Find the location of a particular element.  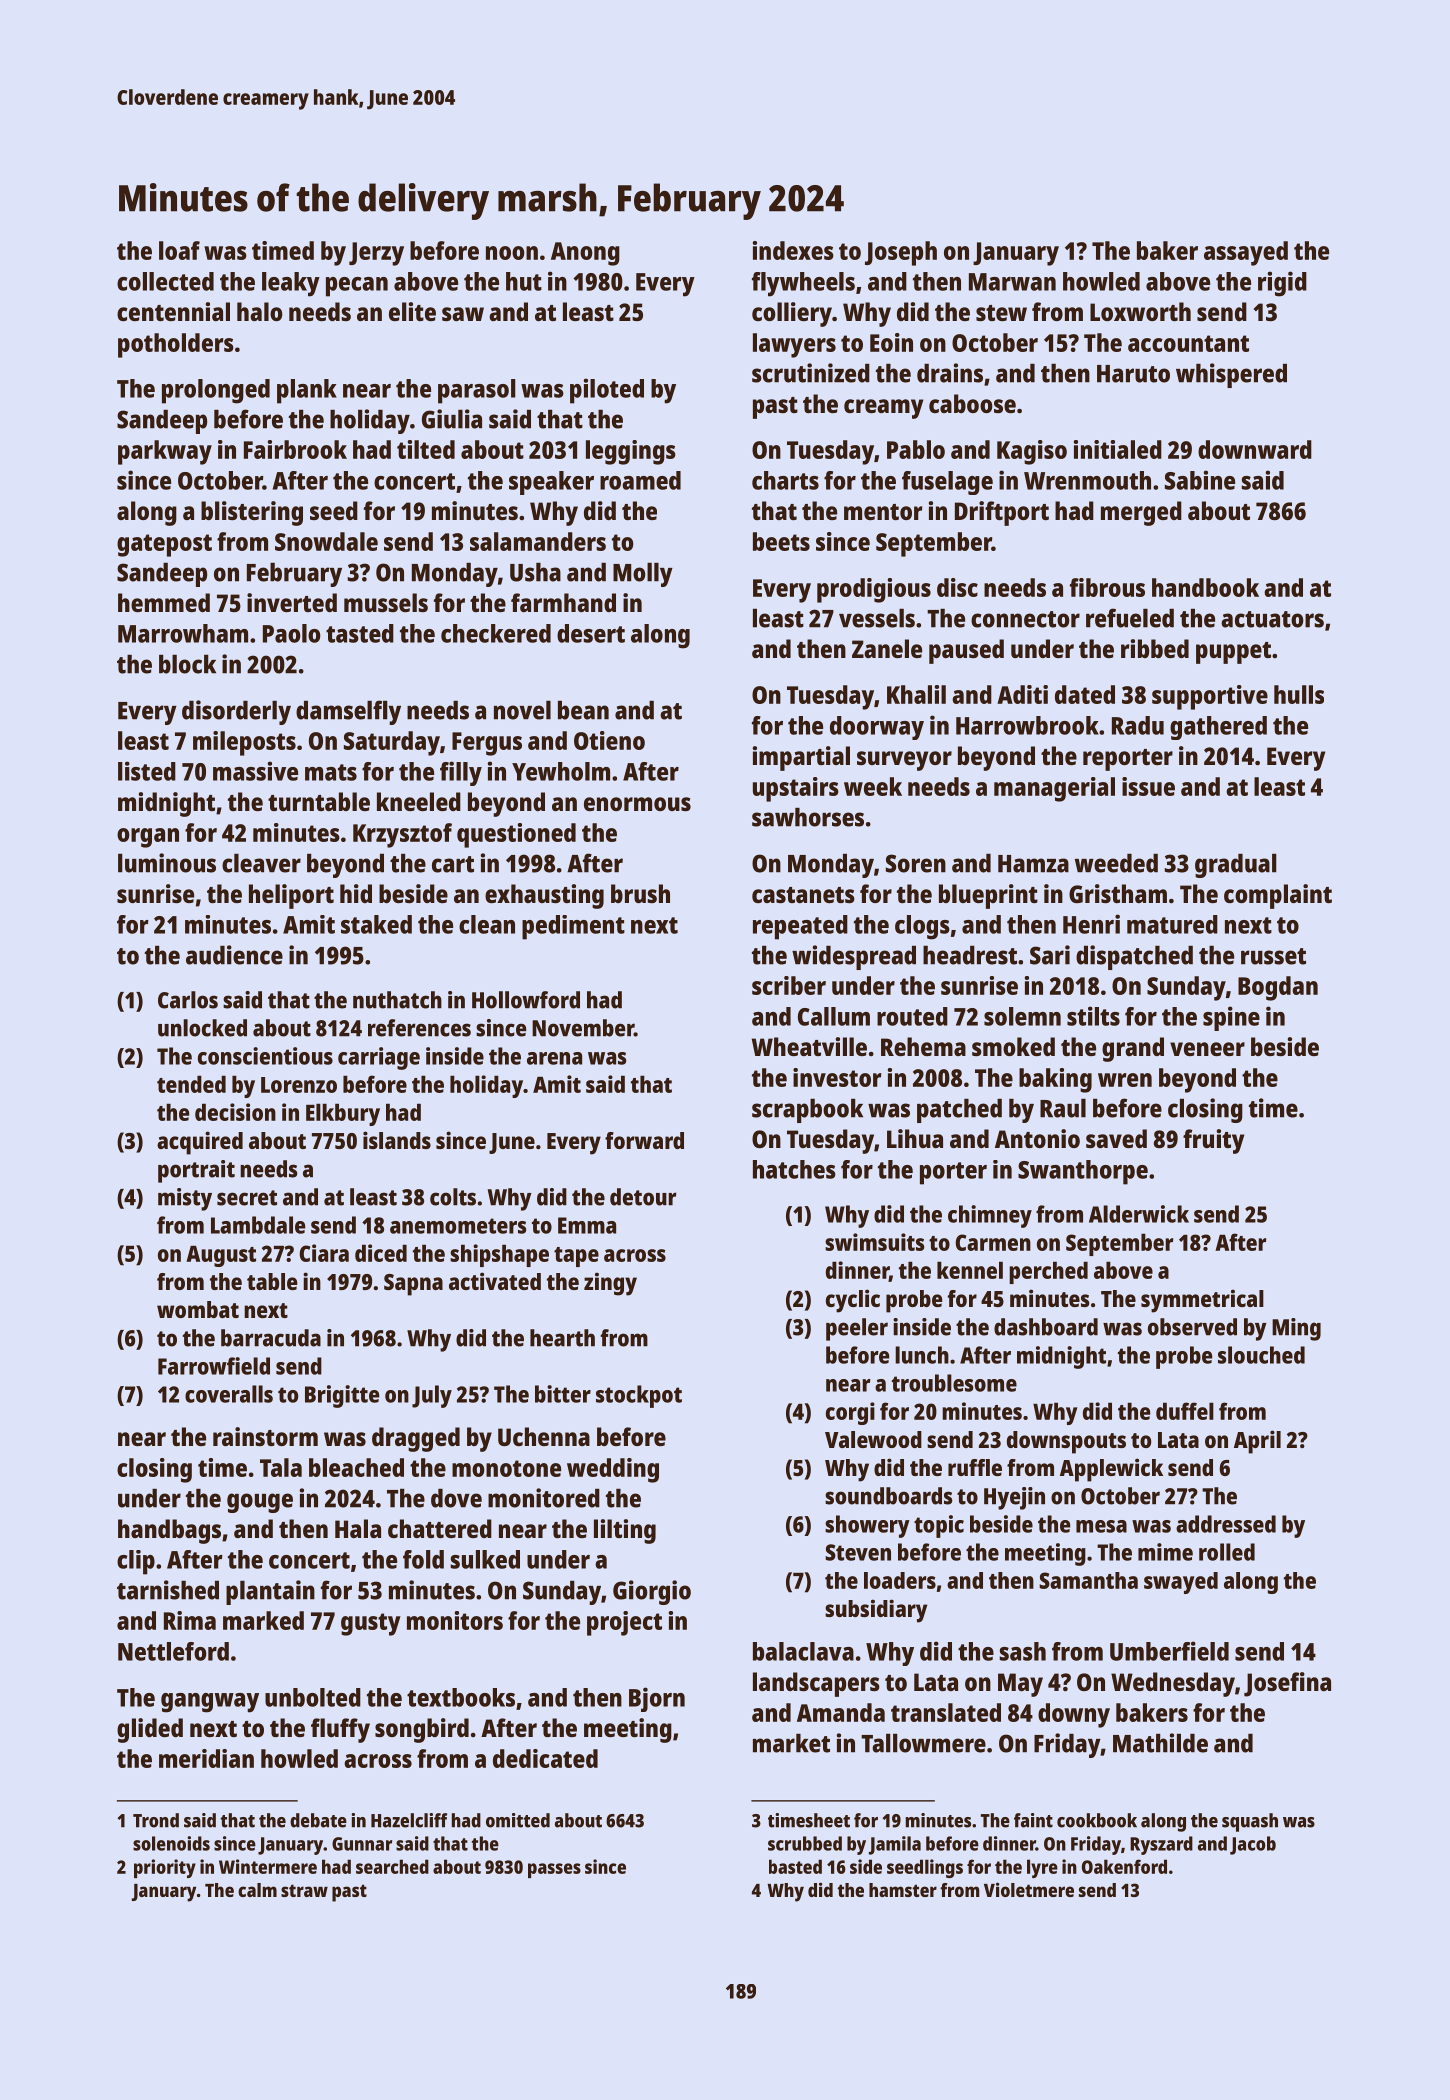

Lihua is located at coordinates (915, 1138).
